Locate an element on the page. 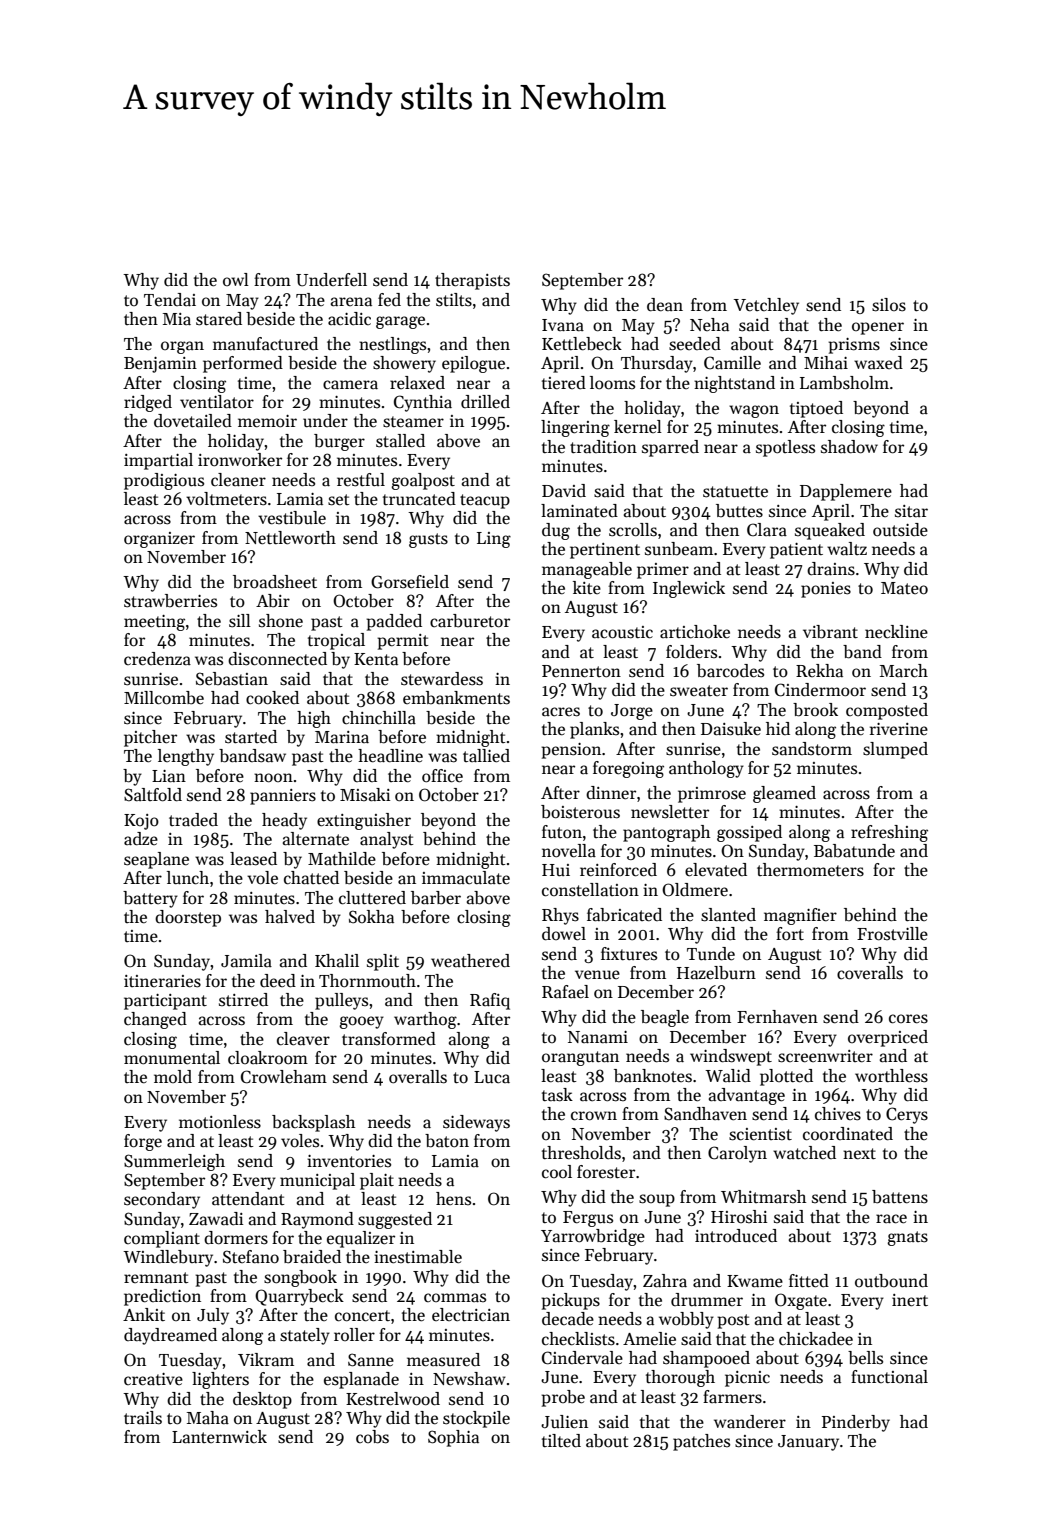 This image has width=1052, height=1523. Tendai is located at coordinates (170, 300).
